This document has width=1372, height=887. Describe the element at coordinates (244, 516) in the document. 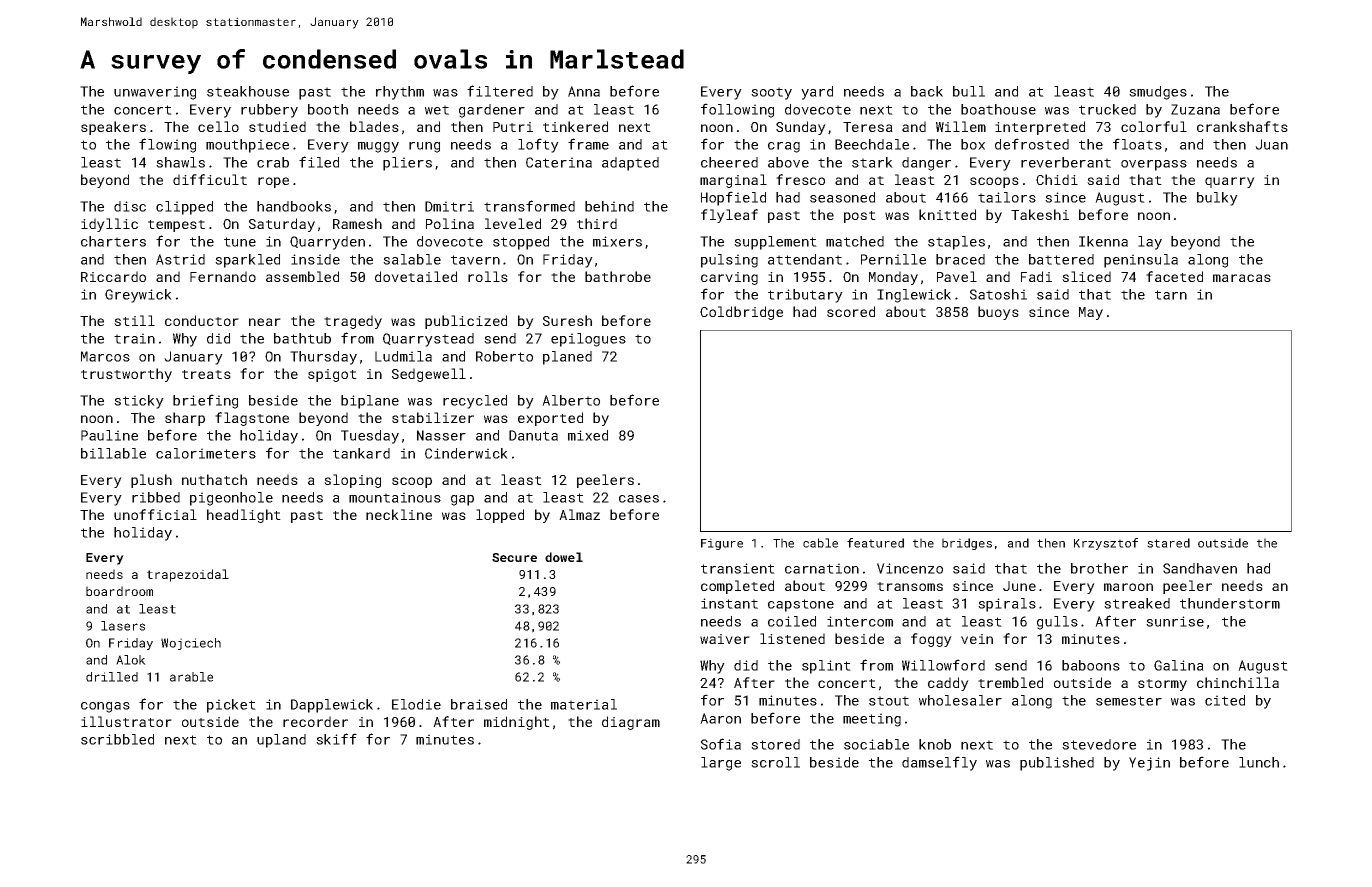

I see `headlight` at that location.
